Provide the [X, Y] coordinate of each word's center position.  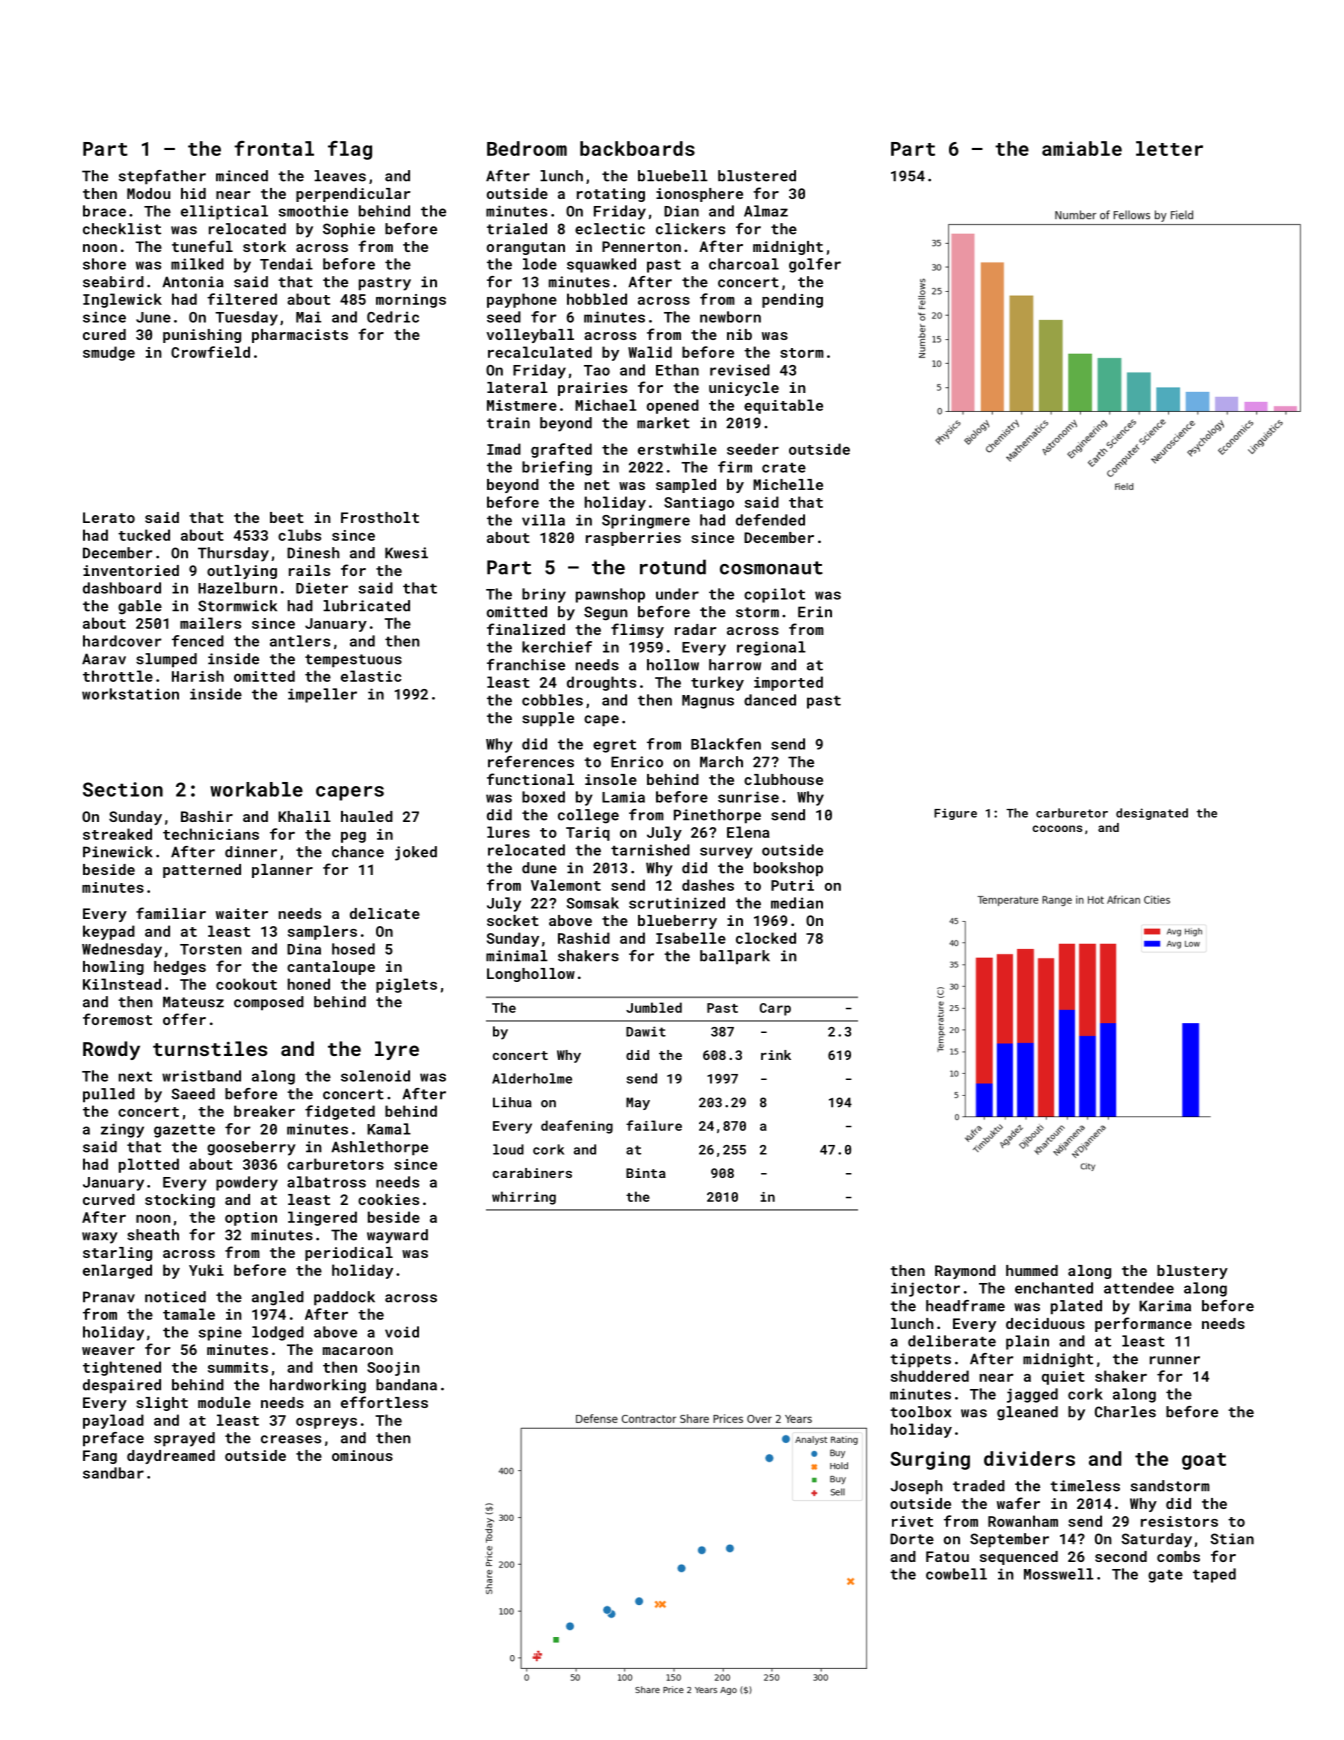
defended [770, 520]
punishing [202, 336]
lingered [322, 1218]
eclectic [610, 229]
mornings [411, 301]
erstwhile [677, 449]
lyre [397, 1050]
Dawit [646, 1031]
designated [1152, 814]
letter [1169, 148]
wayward [397, 1236]
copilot [774, 595]
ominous [362, 1455]
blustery [1192, 1272]
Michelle [788, 484]
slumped [166, 660]
